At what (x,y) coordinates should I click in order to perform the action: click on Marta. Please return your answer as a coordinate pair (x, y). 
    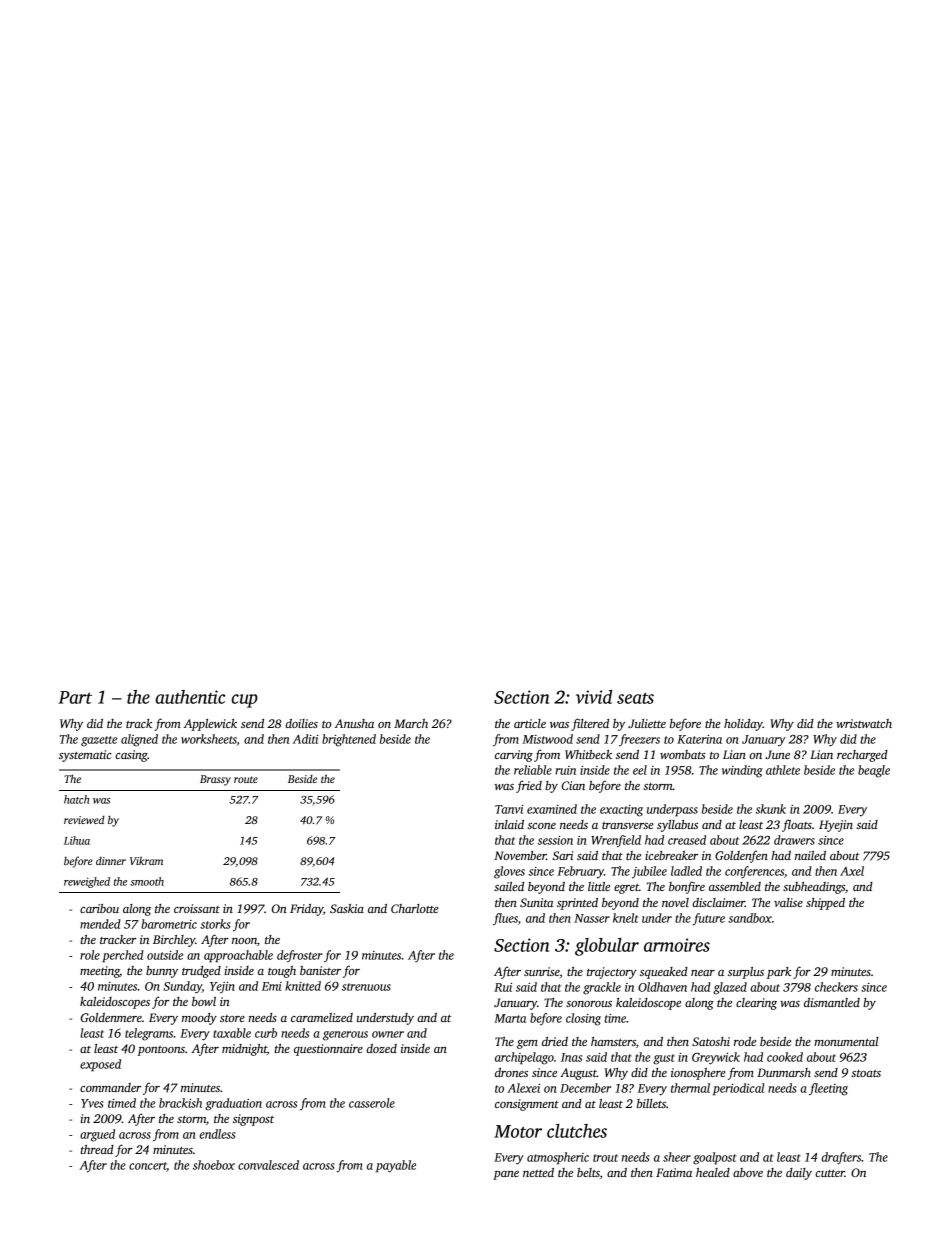
    Looking at the image, I should click on (510, 1018).
